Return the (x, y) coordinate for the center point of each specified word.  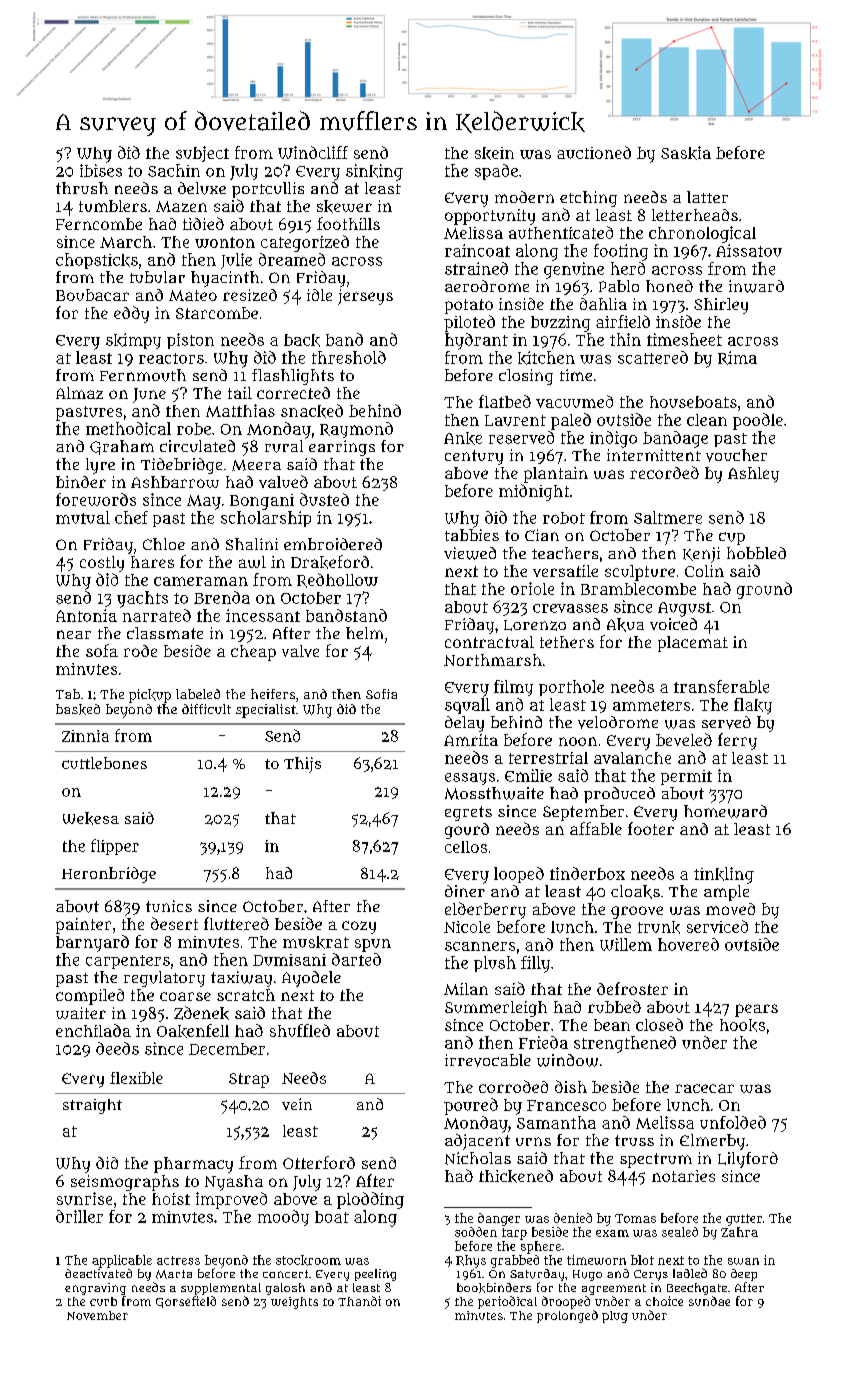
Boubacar (92, 295)
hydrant (476, 341)
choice (664, 1301)
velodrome (618, 722)
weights (294, 1303)
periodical (507, 1302)
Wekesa (91, 818)
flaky (753, 706)
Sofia (381, 694)
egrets (468, 813)
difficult (206, 709)
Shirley (721, 306)
